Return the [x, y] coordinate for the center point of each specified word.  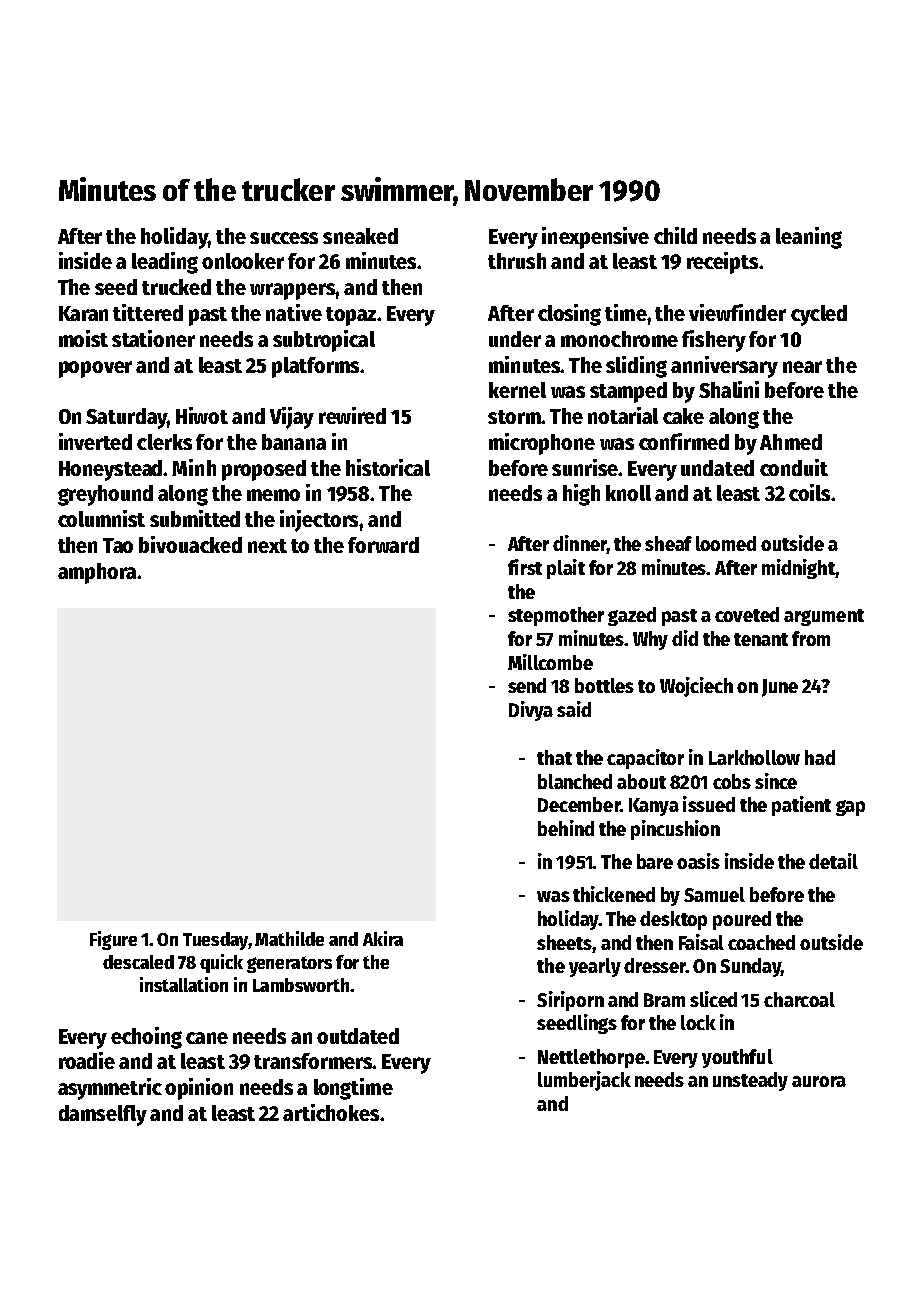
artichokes [331, 1112]
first [525, 567]
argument [824, 617]
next [267, 546]
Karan [83, 313]
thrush [517, 261]
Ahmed [791, 442]
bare [655, 861]
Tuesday [215, 941]
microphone [542, 444]
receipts [722, 263]
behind [566, 828]
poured [742, 920]
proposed [264, 470]
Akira [383, 938]
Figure [113, 940]
